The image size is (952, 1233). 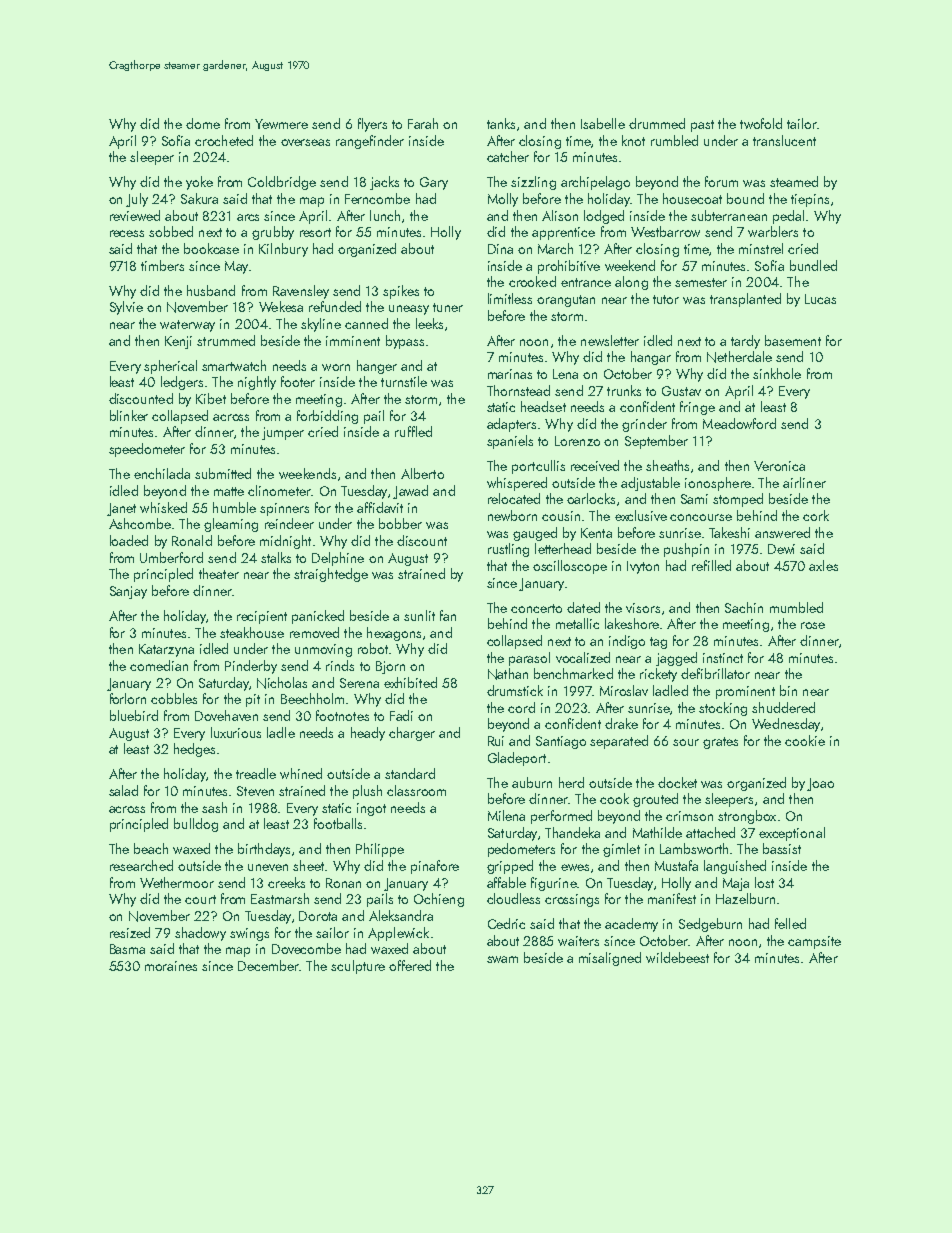 I want to click on sculpture, so click(x=358, y=967).
